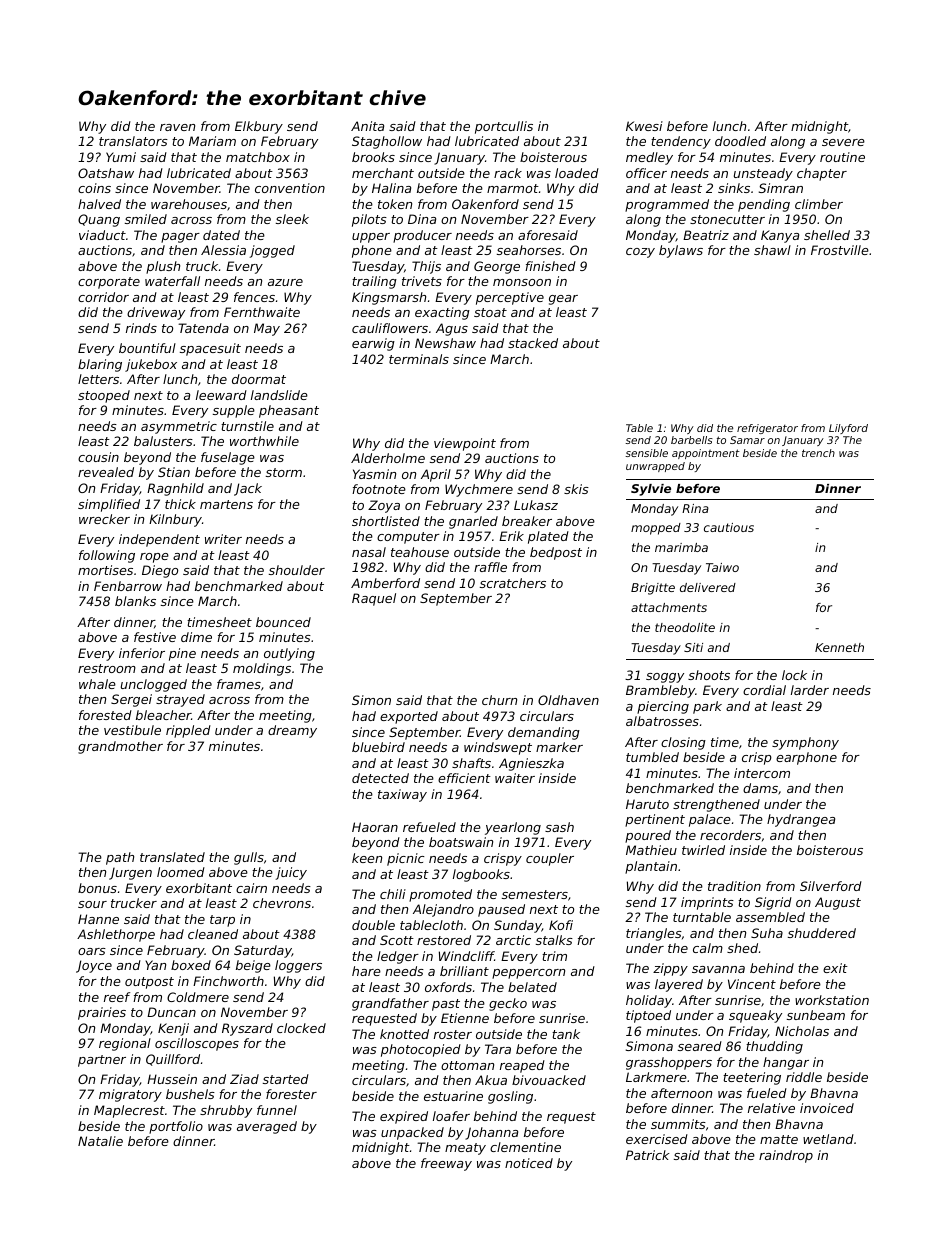 Image resolution: width=952 pixels, height=1233 pixels. What do you see at coordinates (258, 157) in the screenshot?
I see `matchbox` at bounding box center [258, 157].
